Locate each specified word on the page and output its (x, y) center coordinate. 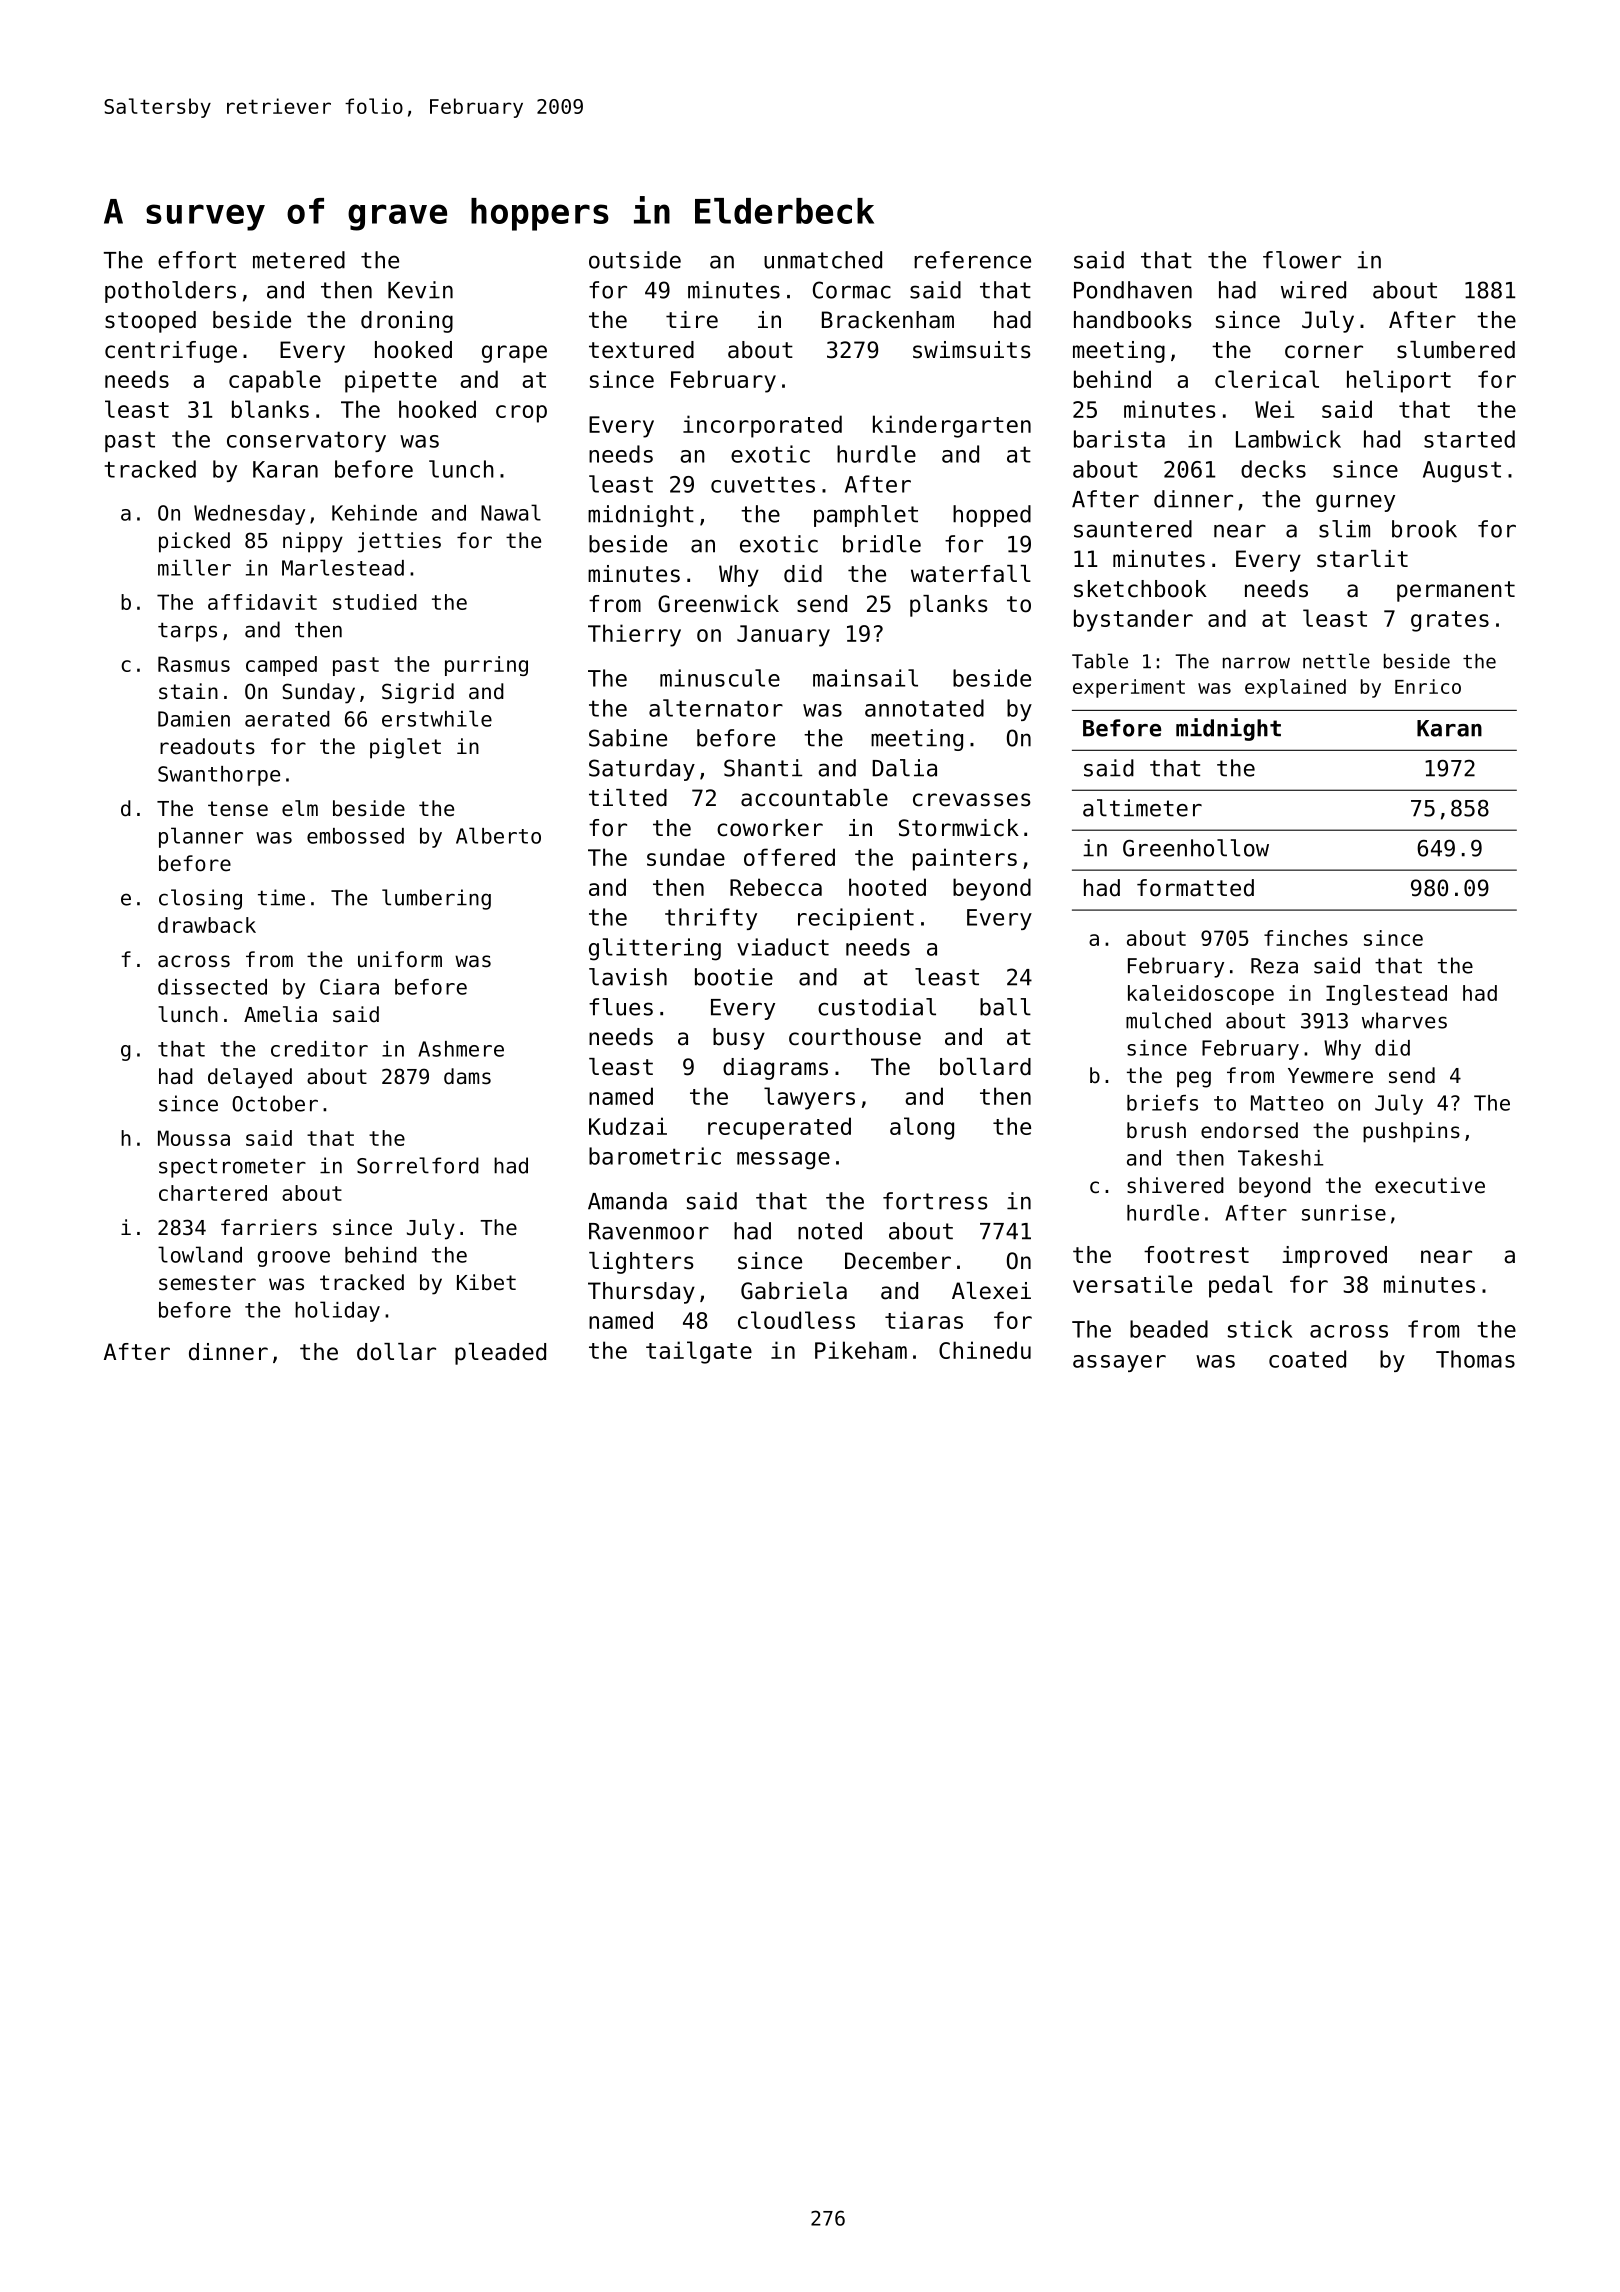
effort (197, 260)
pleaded (500, 1354)
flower (1302, 260)
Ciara (349, 987)
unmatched (823, 260)
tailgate (699, 1352)
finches (1306, 938)
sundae (686, 857)
